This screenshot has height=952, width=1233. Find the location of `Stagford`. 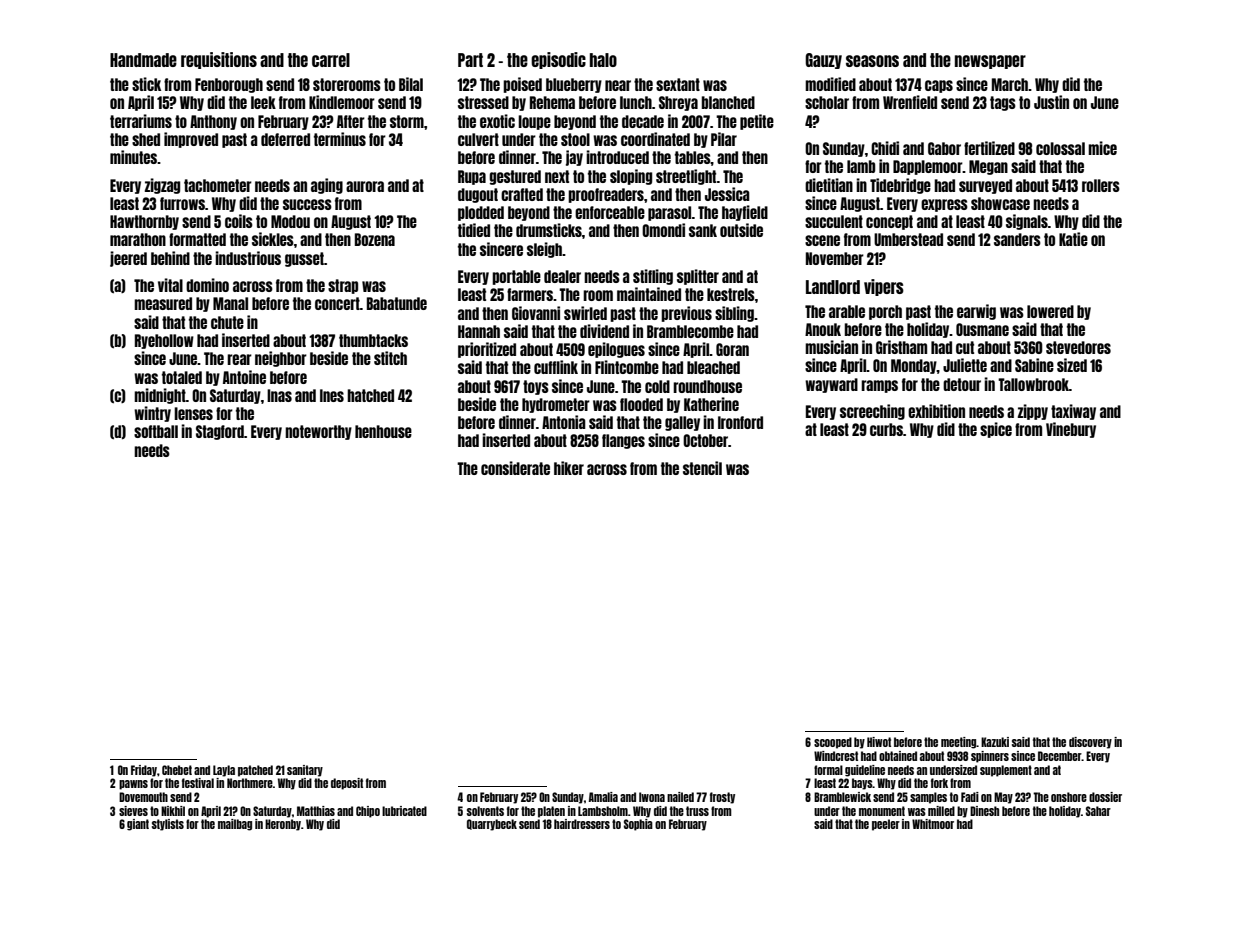

Stagford is located at coordinates (220, 432).
